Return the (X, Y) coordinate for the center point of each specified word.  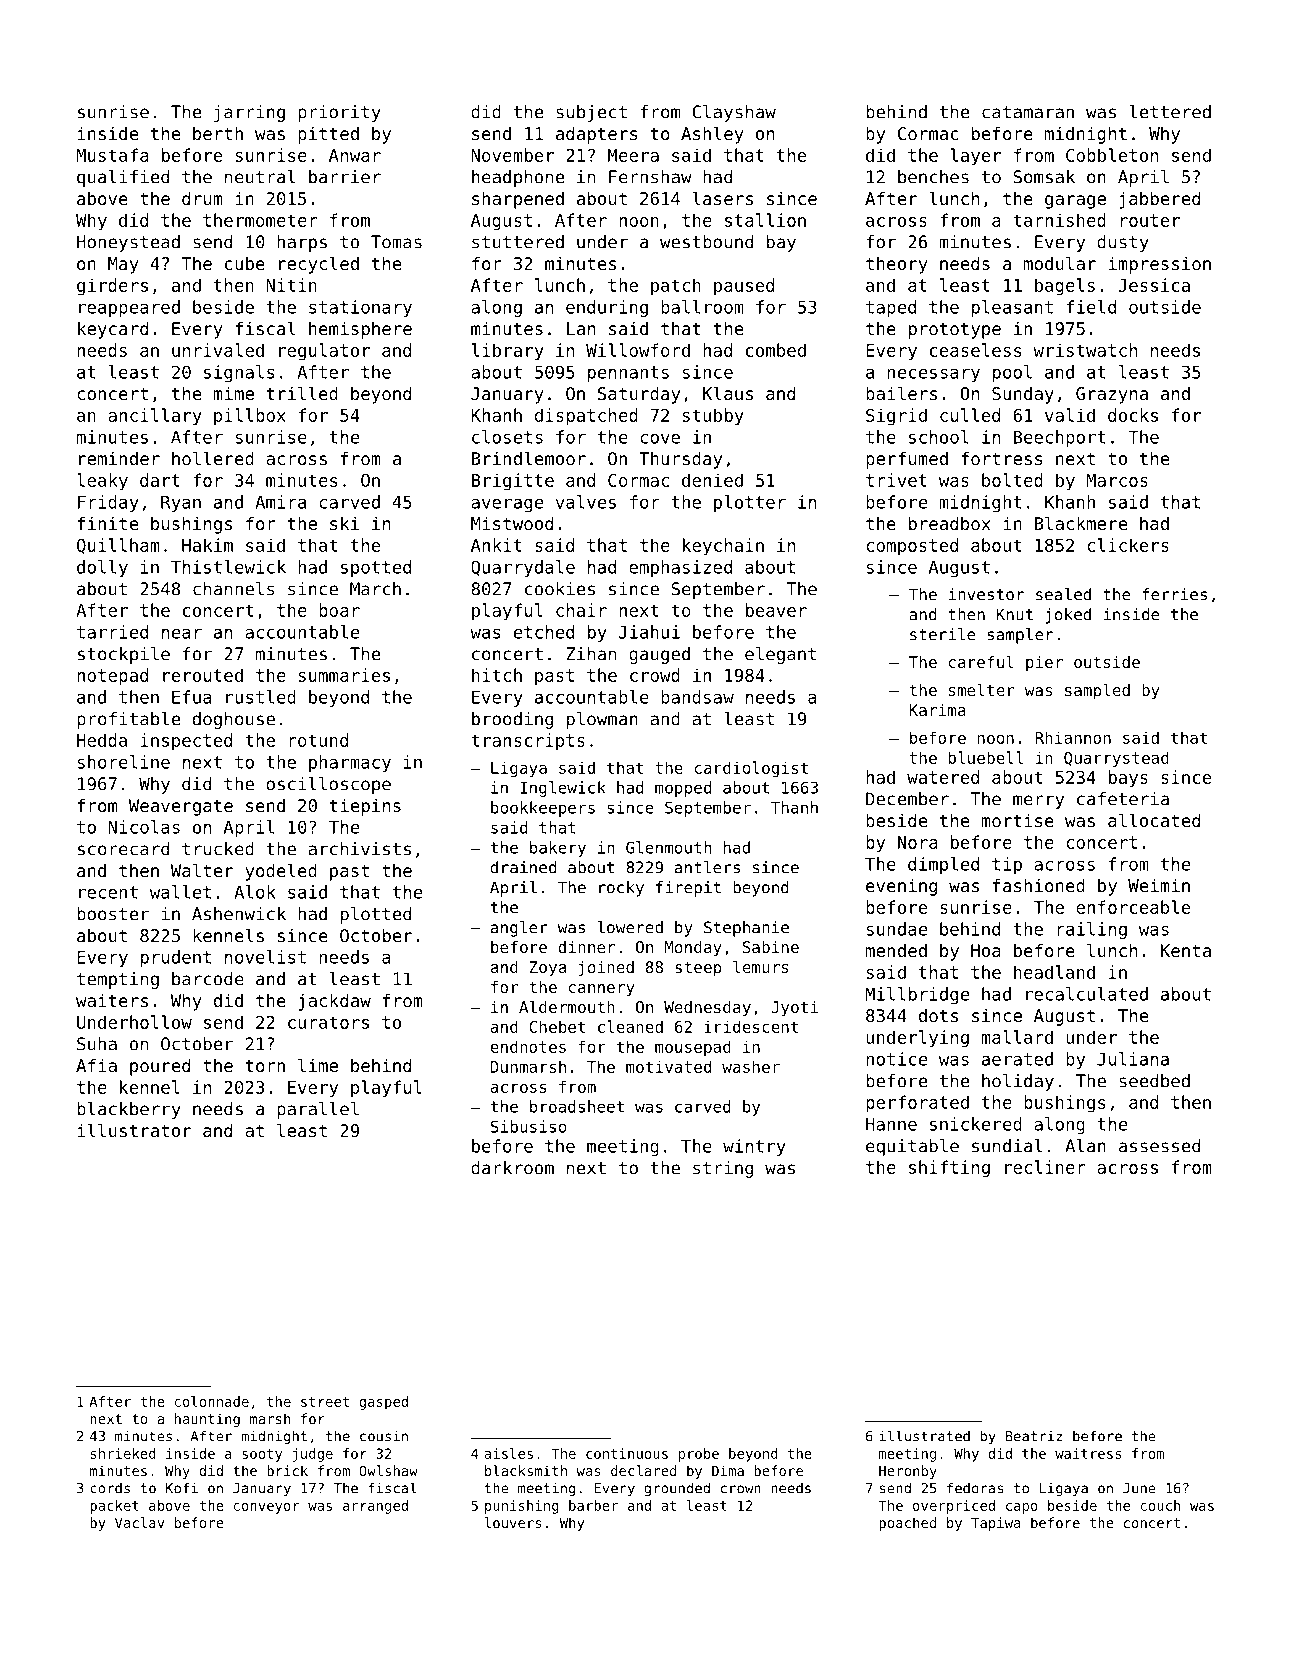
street (325, 1402)
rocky (621, 889)
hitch (497, 675)
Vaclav (139, 1522)
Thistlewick (228, 567)
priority (339, 113)
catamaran (1028, 112)
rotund (318, 740)
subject (591, 113)
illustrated (924, 1436)
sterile (942, 634)
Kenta (1186, 950)
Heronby (908, 1472)
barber (593, 1505)
